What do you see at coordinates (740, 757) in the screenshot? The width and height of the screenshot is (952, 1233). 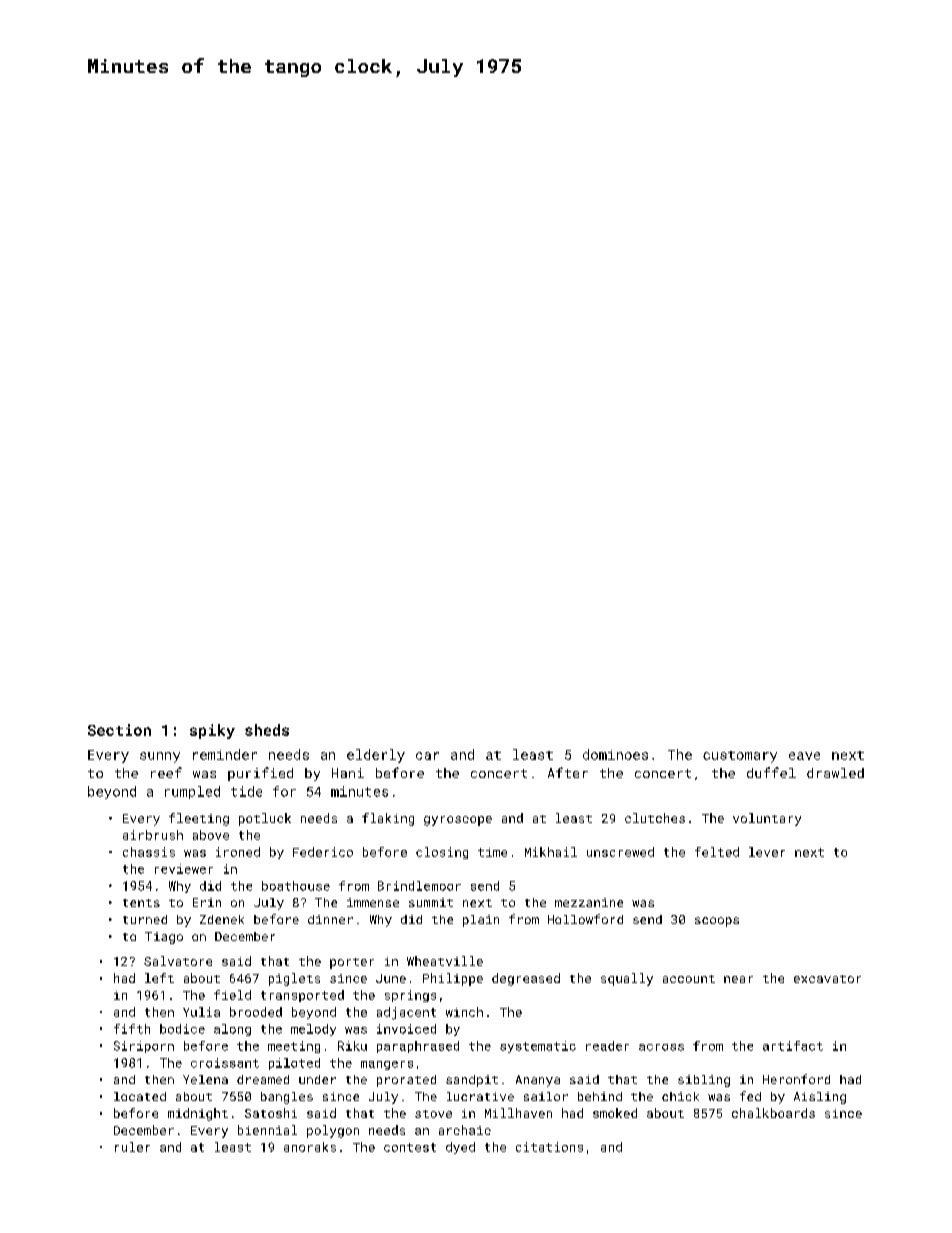 I see `customary` at bounding box center [740, 757].
